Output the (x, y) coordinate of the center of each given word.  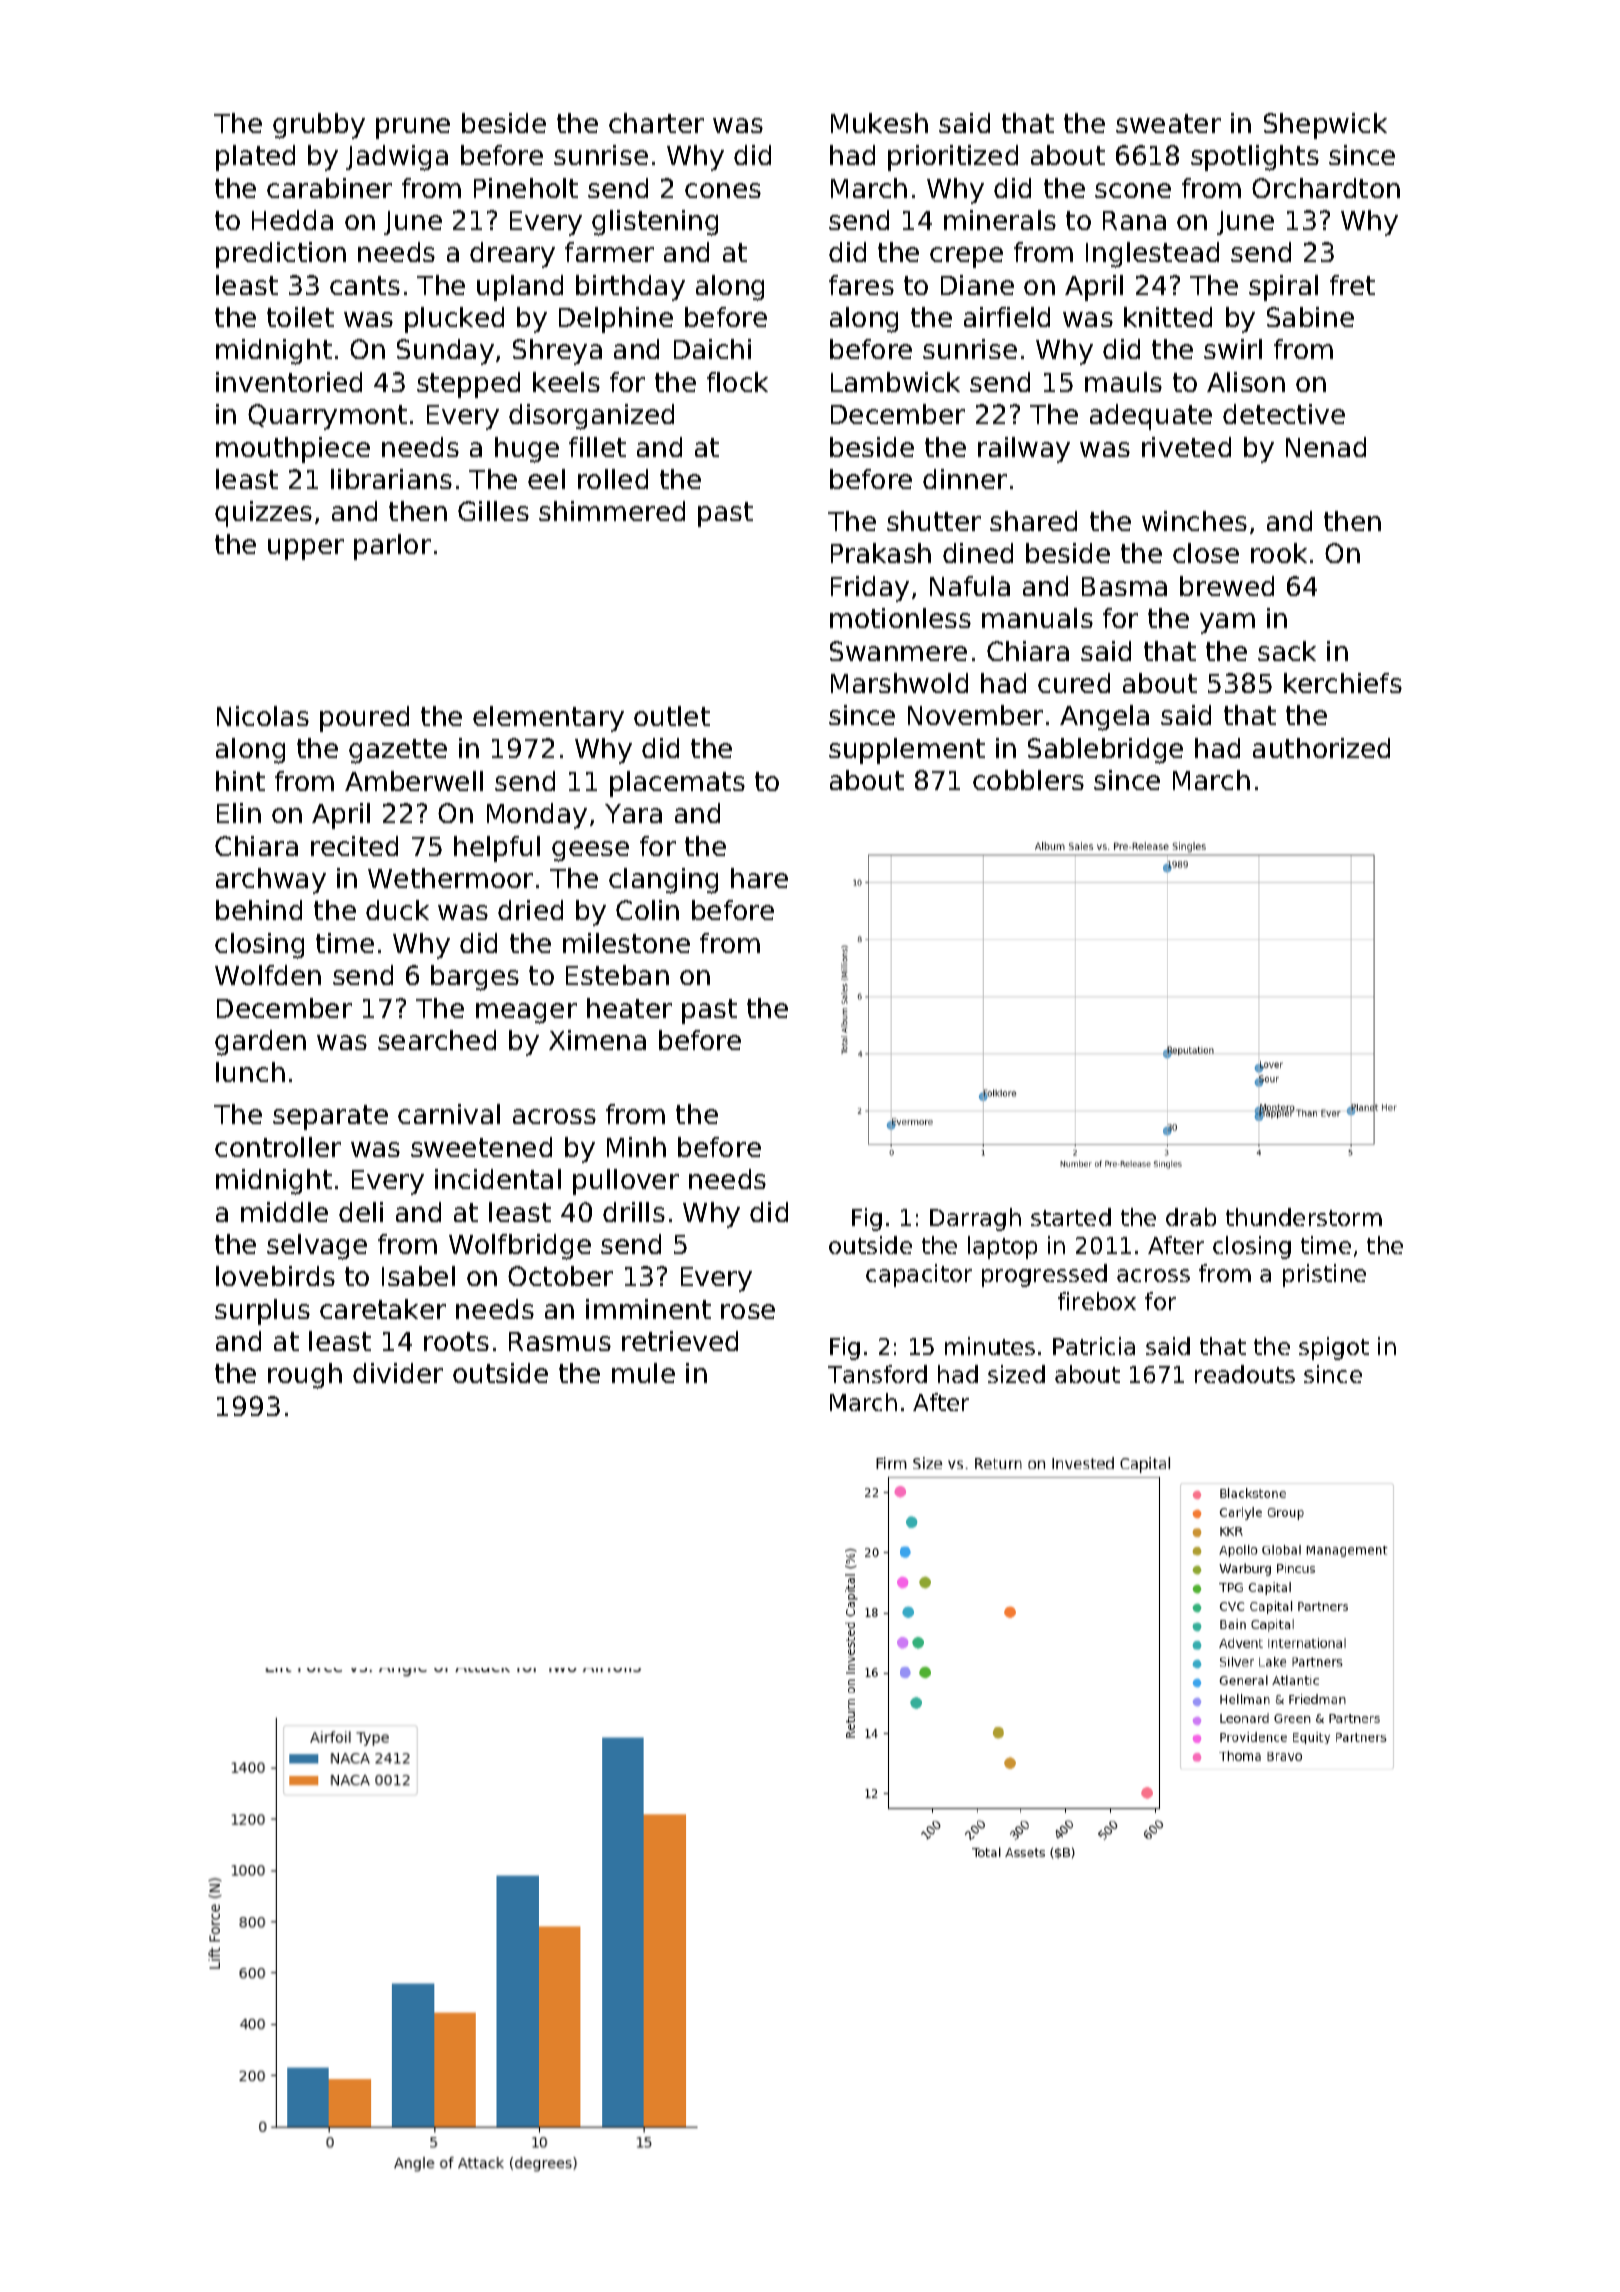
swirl (1233, 349)
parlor (392, 547)
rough (305, 1376)
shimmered (612, 511)
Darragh (975, 1219)
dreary (512, 255)
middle (284, 1212)
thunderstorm (1304, 1217)
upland (520, 288)
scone (1133, 190)
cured (1074, 683)
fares (861, 285)
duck (397, 910)
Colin (647, 910)
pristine (1324, 1275)
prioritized (953, 158)
